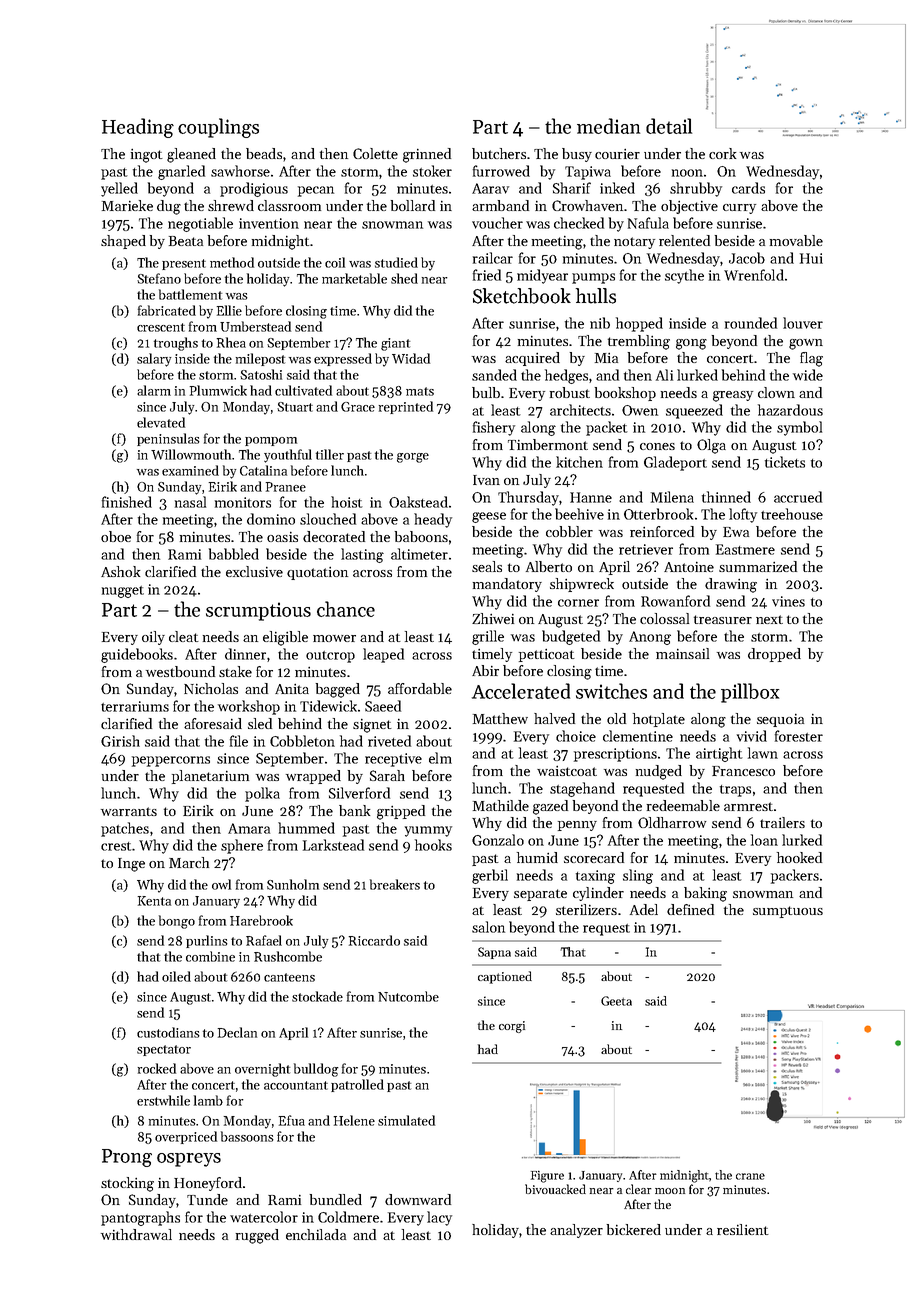 The width and height of the page is (924, 1308). What do you see at coordinates (811, 258) in the page?
I see `Hui` at bounding box center [811, 258].
